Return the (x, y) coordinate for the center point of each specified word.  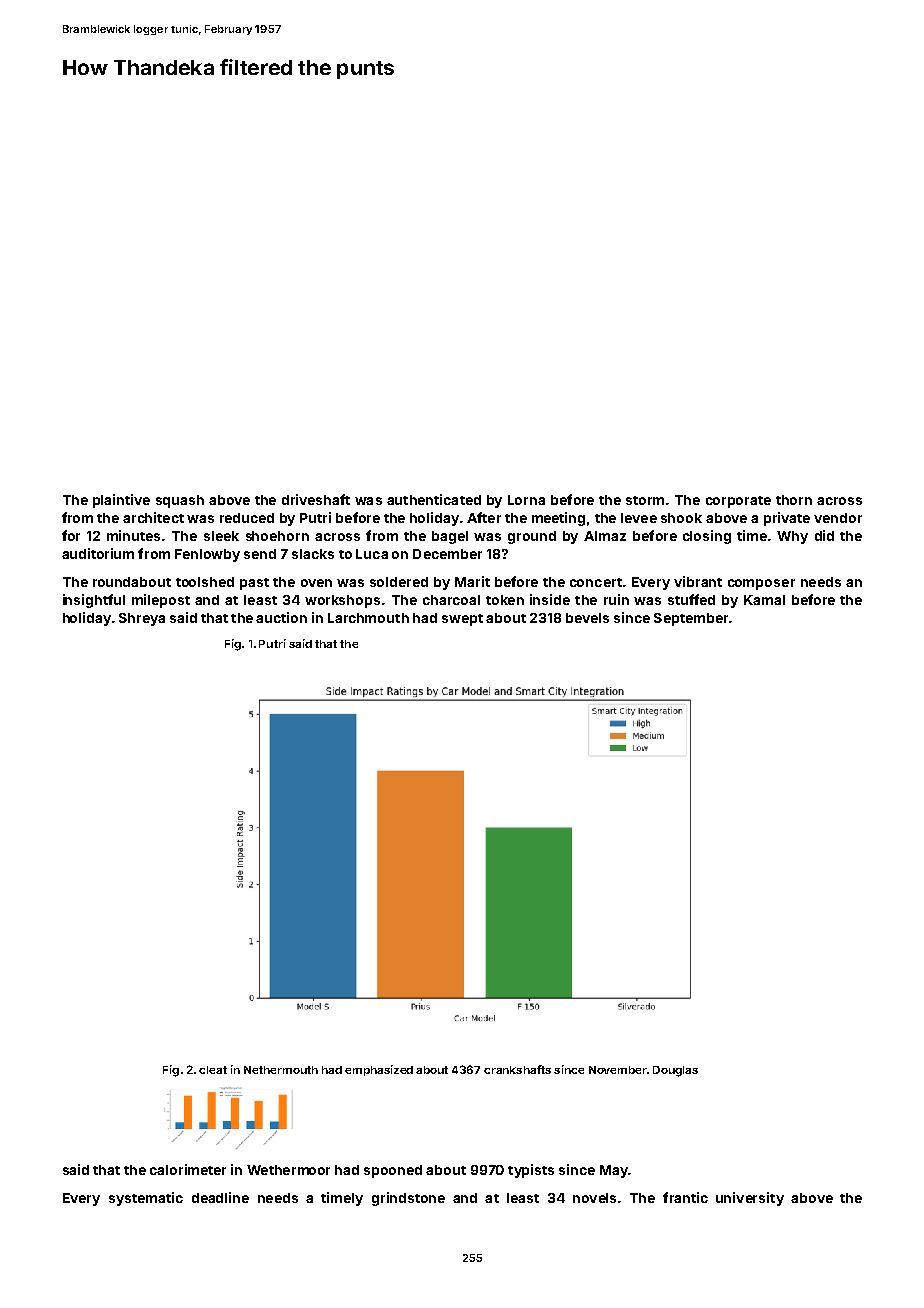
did (824, 535)
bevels (587, 618)
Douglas (675, 1071)
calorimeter (188, 1169)
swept (462, 620)
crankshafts (517, 1069)
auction (281, 617)
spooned (393, 1171)
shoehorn (277, 536)
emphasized (379, 1070)
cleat (213, 1070)
